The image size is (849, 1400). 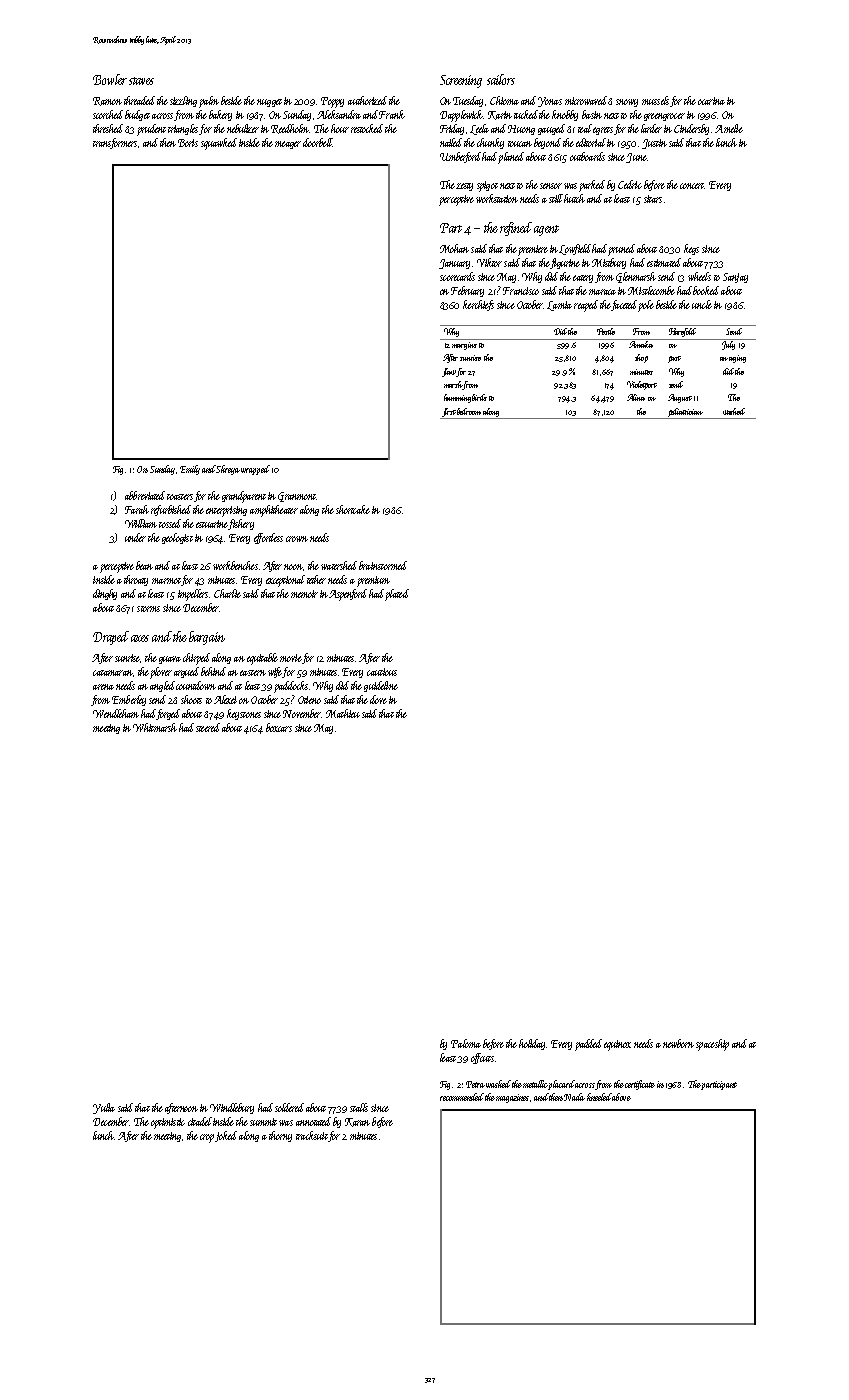 I want to click on cautious, so click(x=382, y=672).
